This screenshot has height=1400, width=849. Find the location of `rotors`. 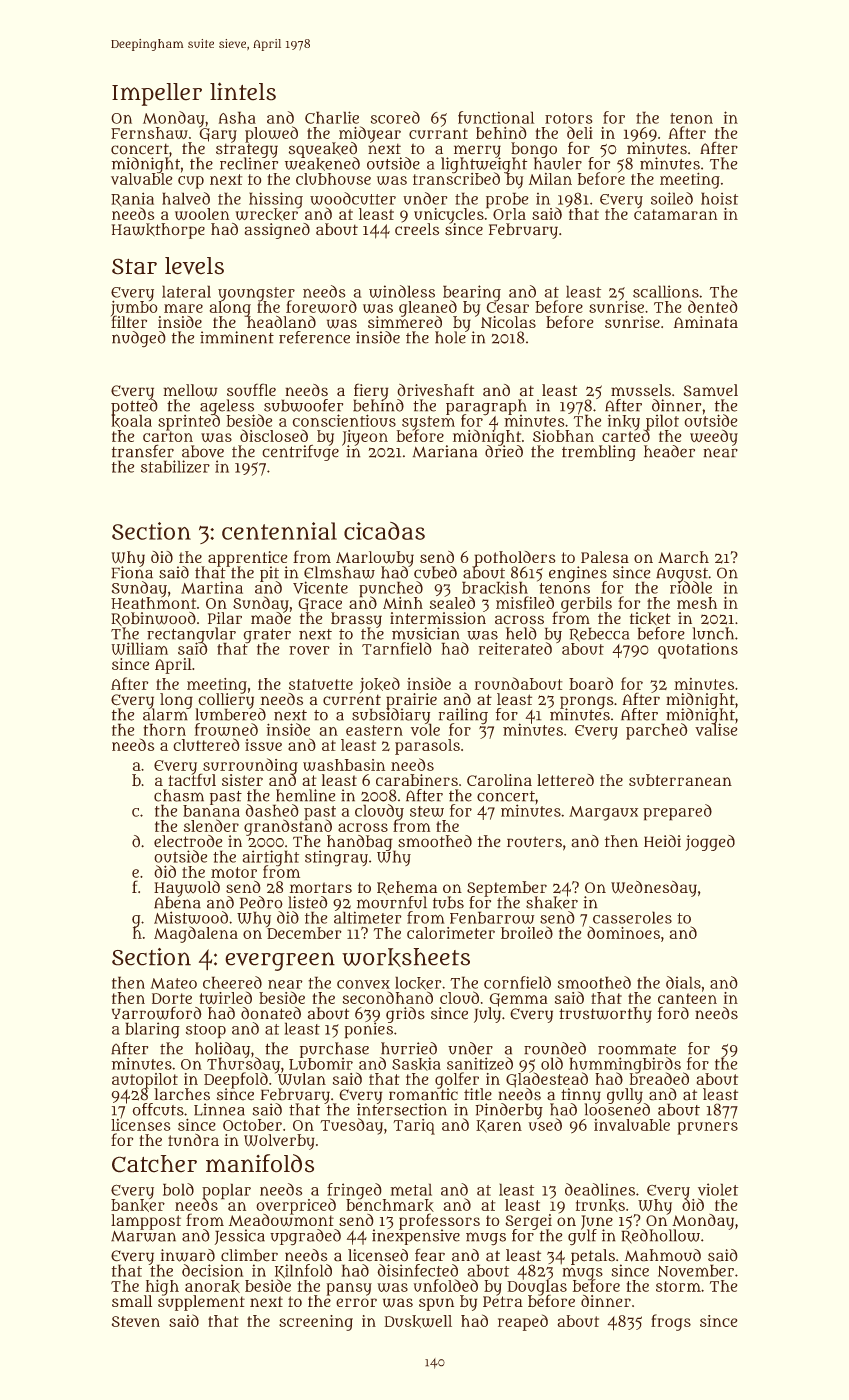

rotors is located at coordinates (569, 118).
